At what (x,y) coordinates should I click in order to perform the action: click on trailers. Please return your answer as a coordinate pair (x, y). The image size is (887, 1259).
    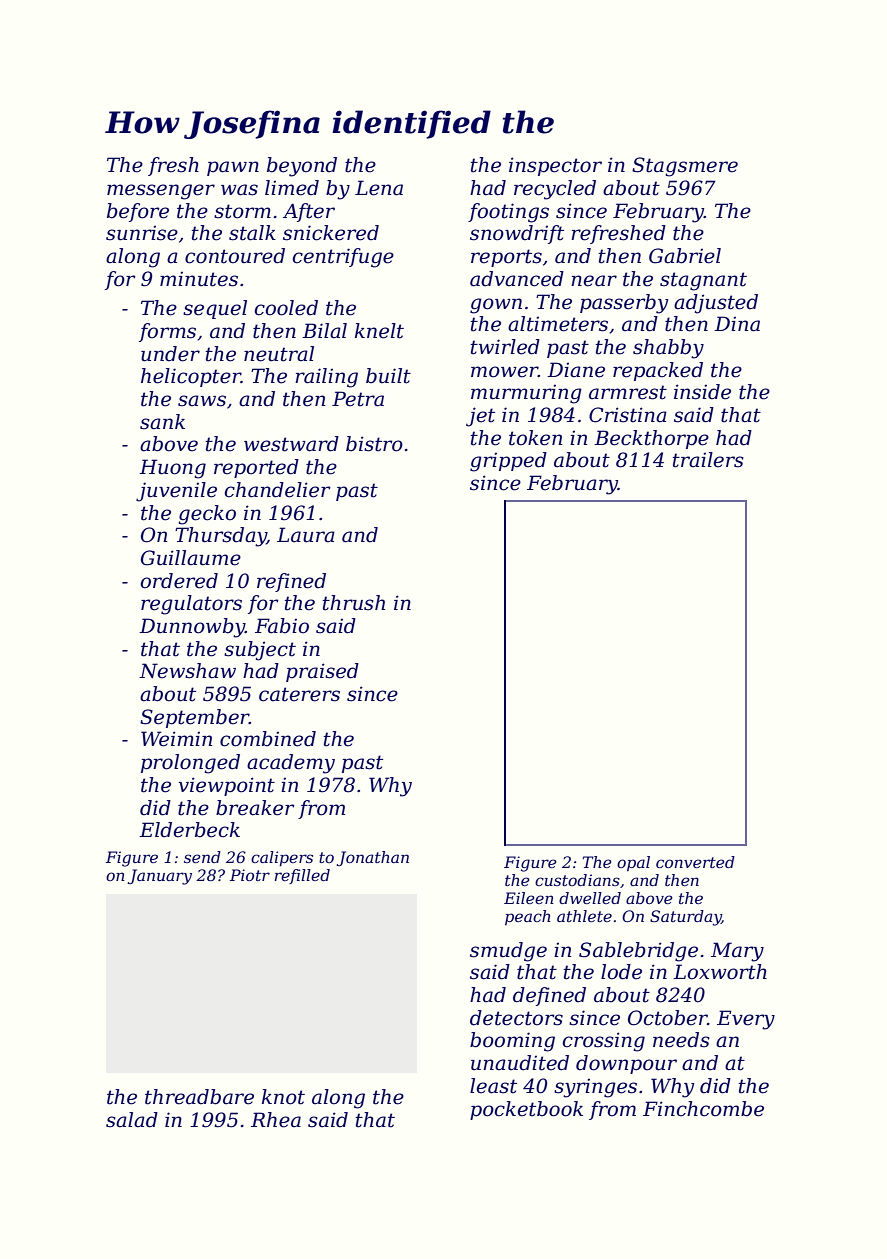
    Looking at the image, I should click on (708, 460).
